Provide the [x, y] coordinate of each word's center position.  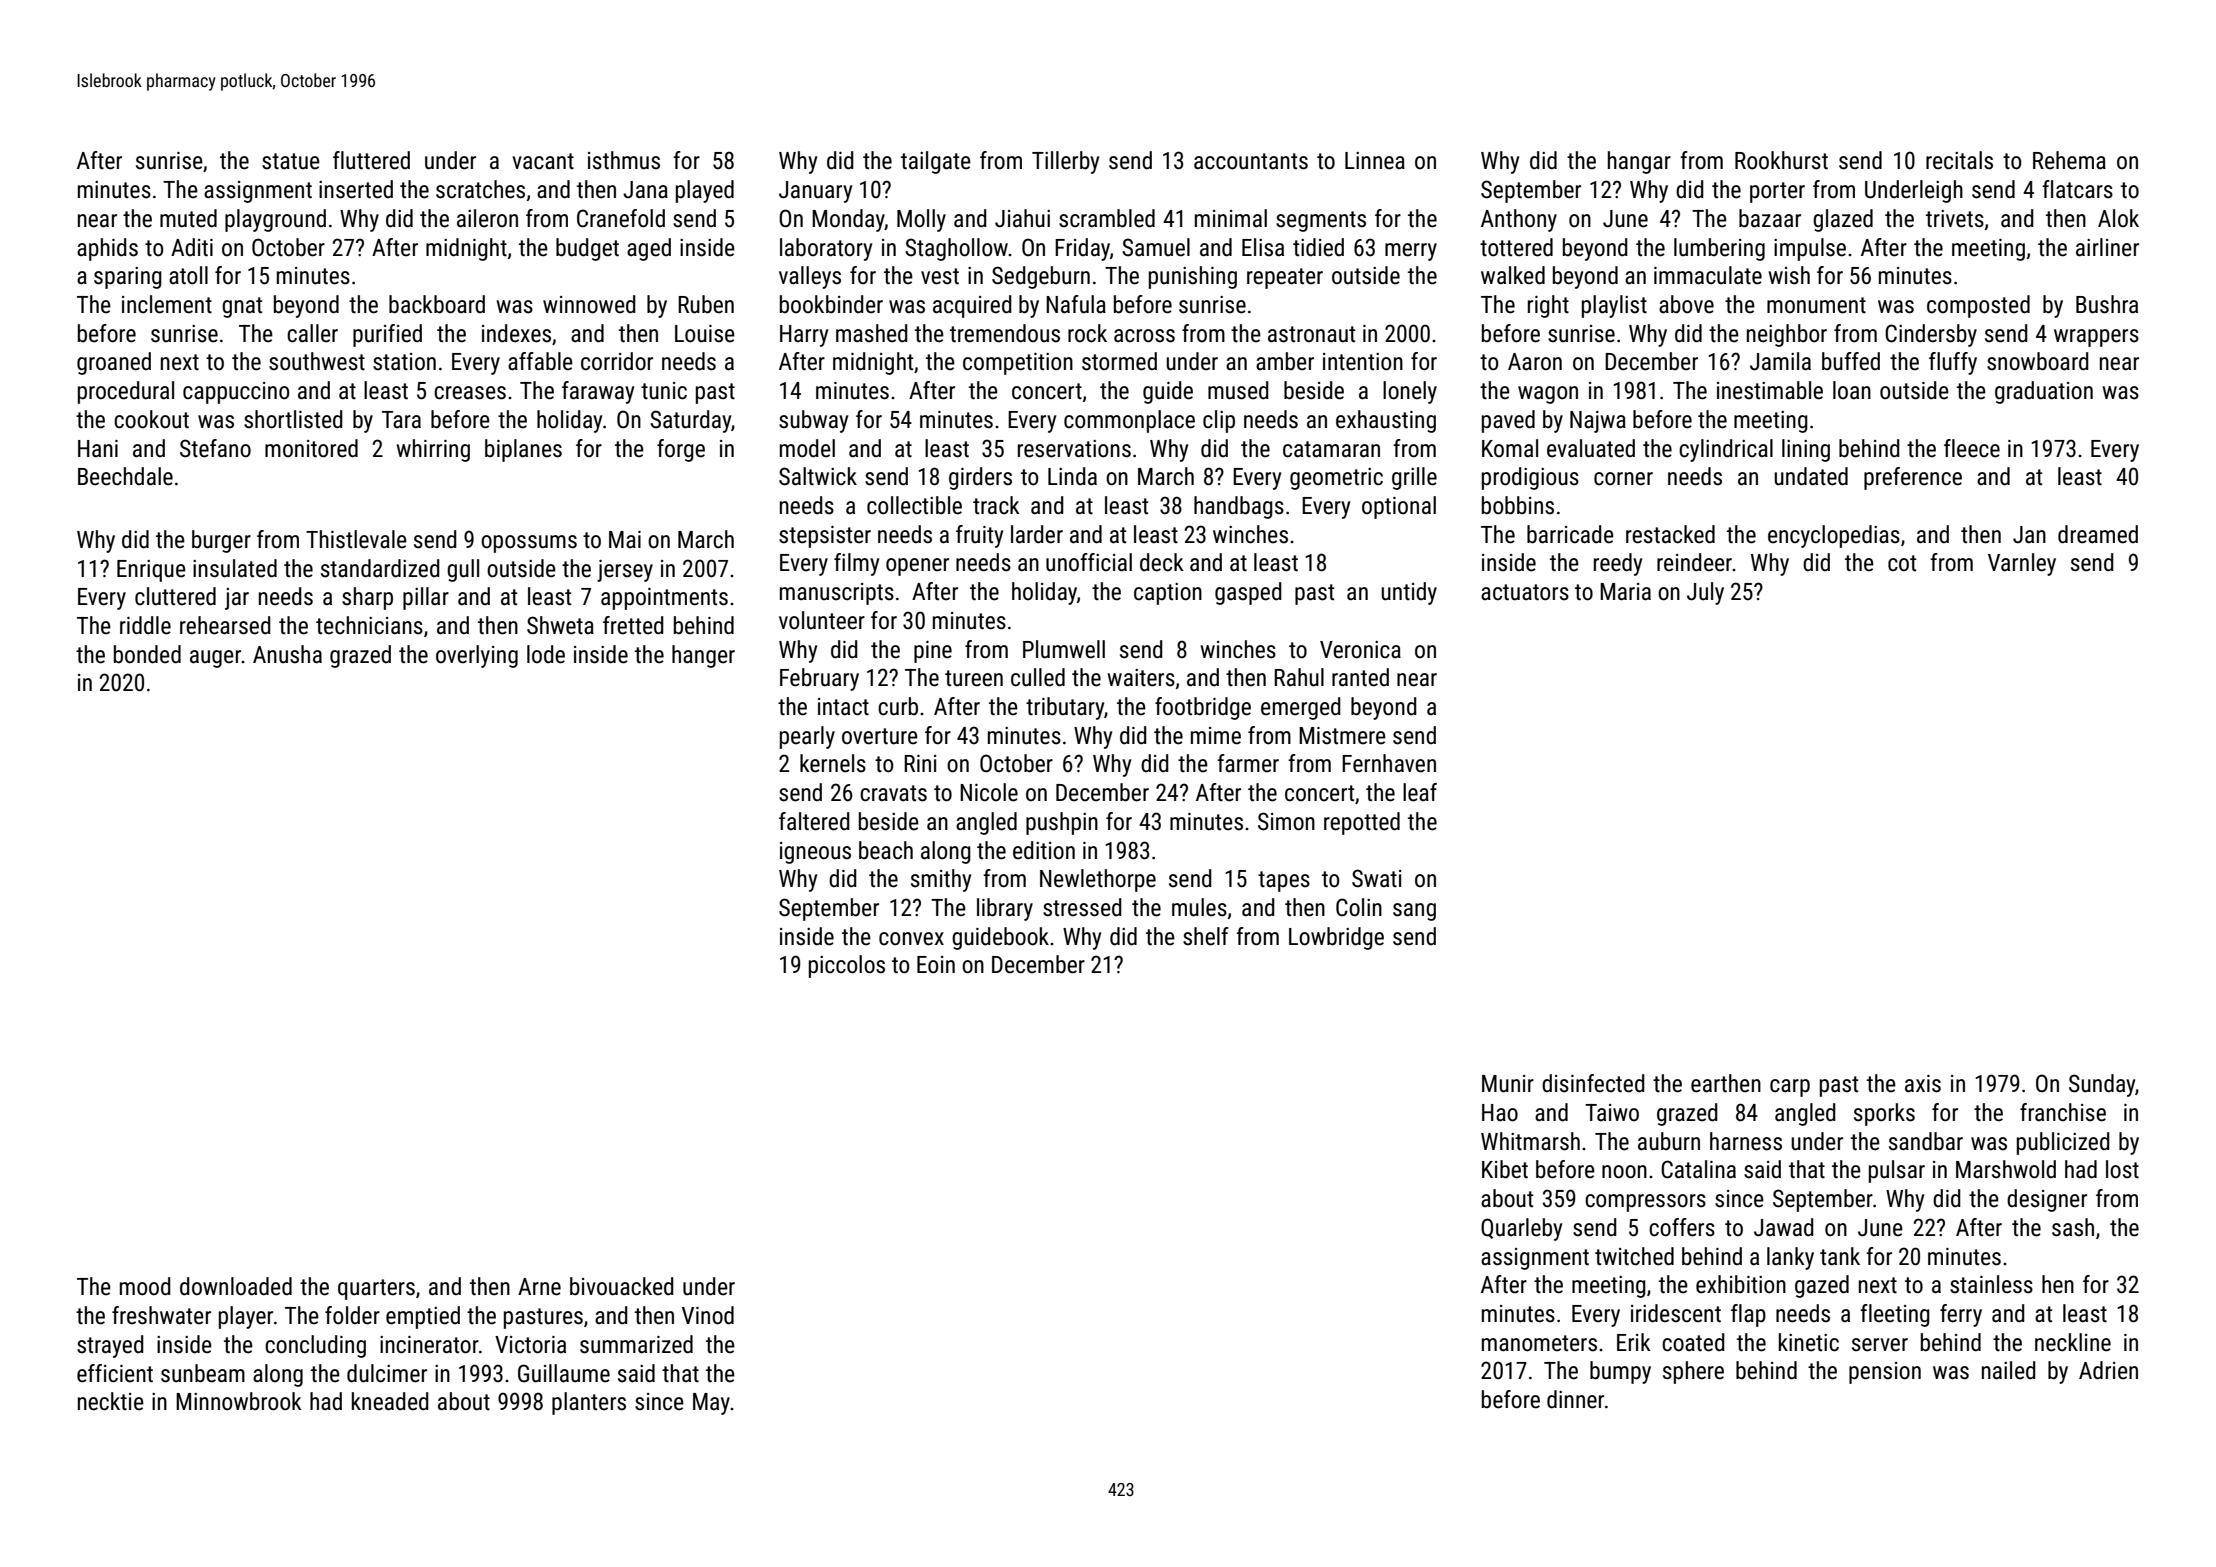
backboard [437, 304]
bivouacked [622, 1286]
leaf [1420, 792]
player [246, 1317]
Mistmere [1342, 736]
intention [1363, 362]
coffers [1682, 1227]
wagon [1548, 395]
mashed [872, 333]
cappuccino [236, 393]
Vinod [708, 1315]
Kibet [1505, 1169]
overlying [477, 656]
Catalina [1698, 1169]
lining [1806, 450]
